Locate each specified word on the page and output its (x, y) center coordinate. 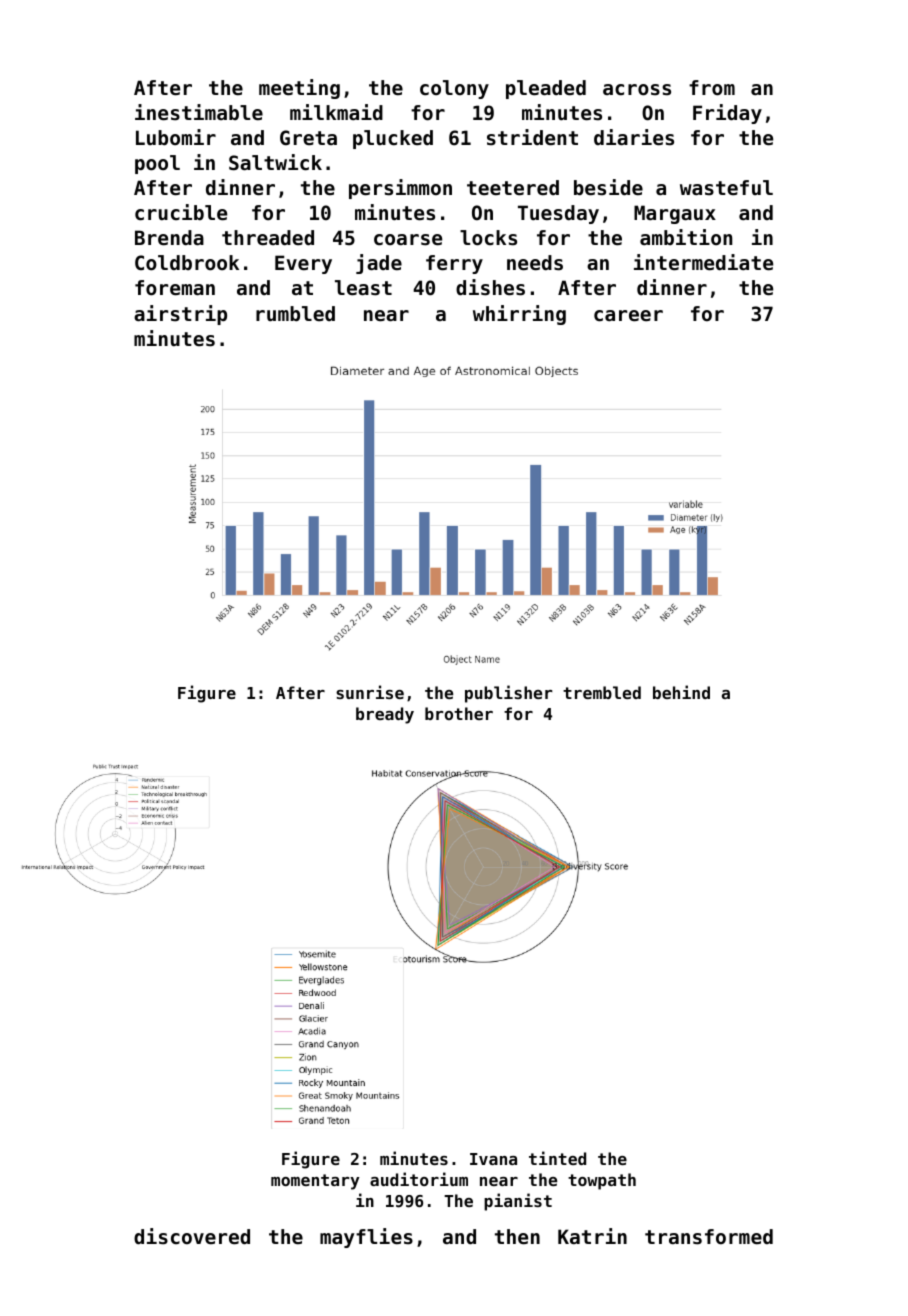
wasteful (726, 188)
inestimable (199, 112)
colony (454, 89)
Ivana (493, 1159)
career (628, 316)
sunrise (370, 692)
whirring (519, 315)
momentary (315, 1182)
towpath (602, 1181)
